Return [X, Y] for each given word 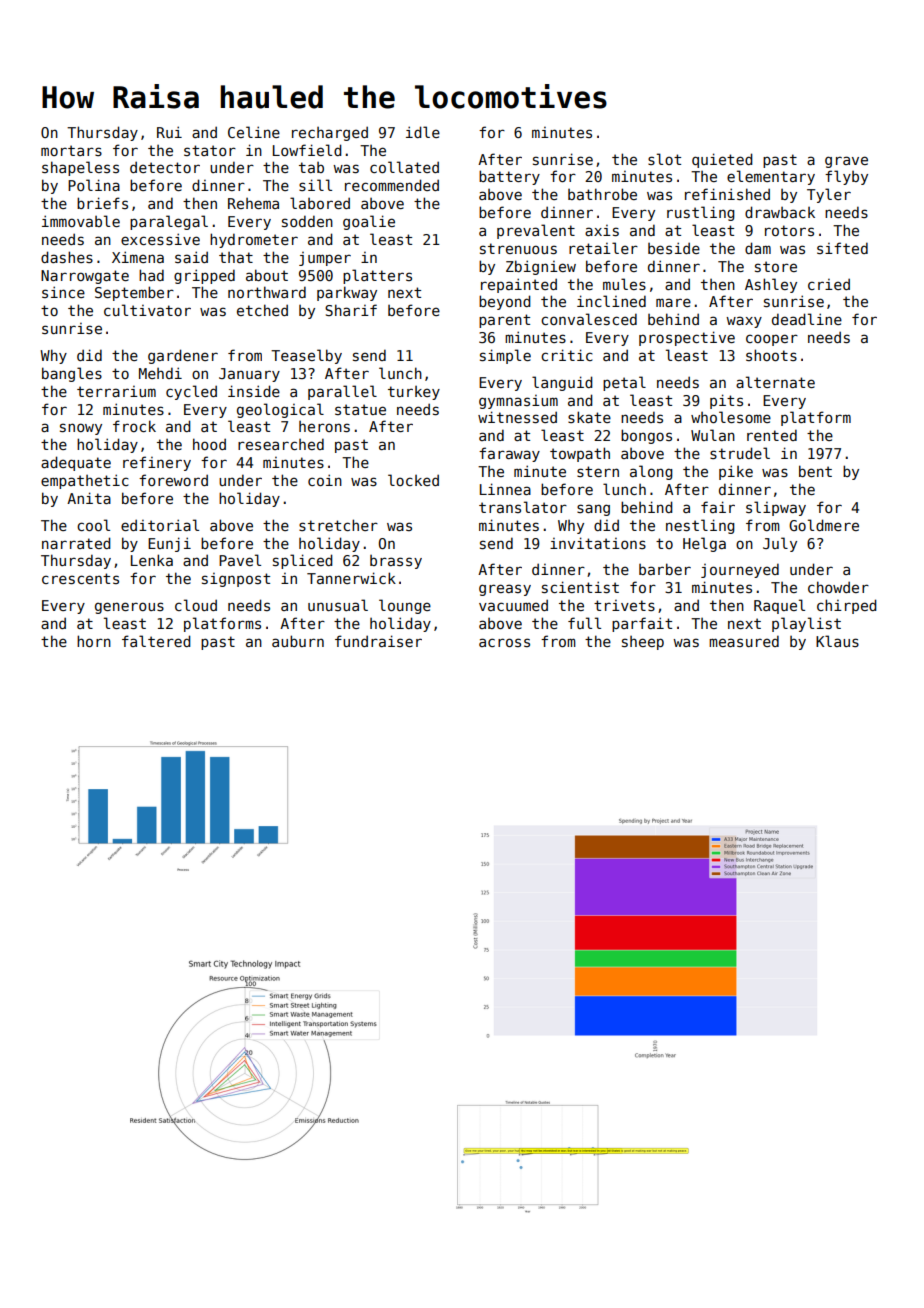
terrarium [116, 391]
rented [772, 435]
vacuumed [513, 605]
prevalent [536, 231]
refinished [727, 194]
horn [94, 641]
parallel [342, 392]
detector [165, 167]
